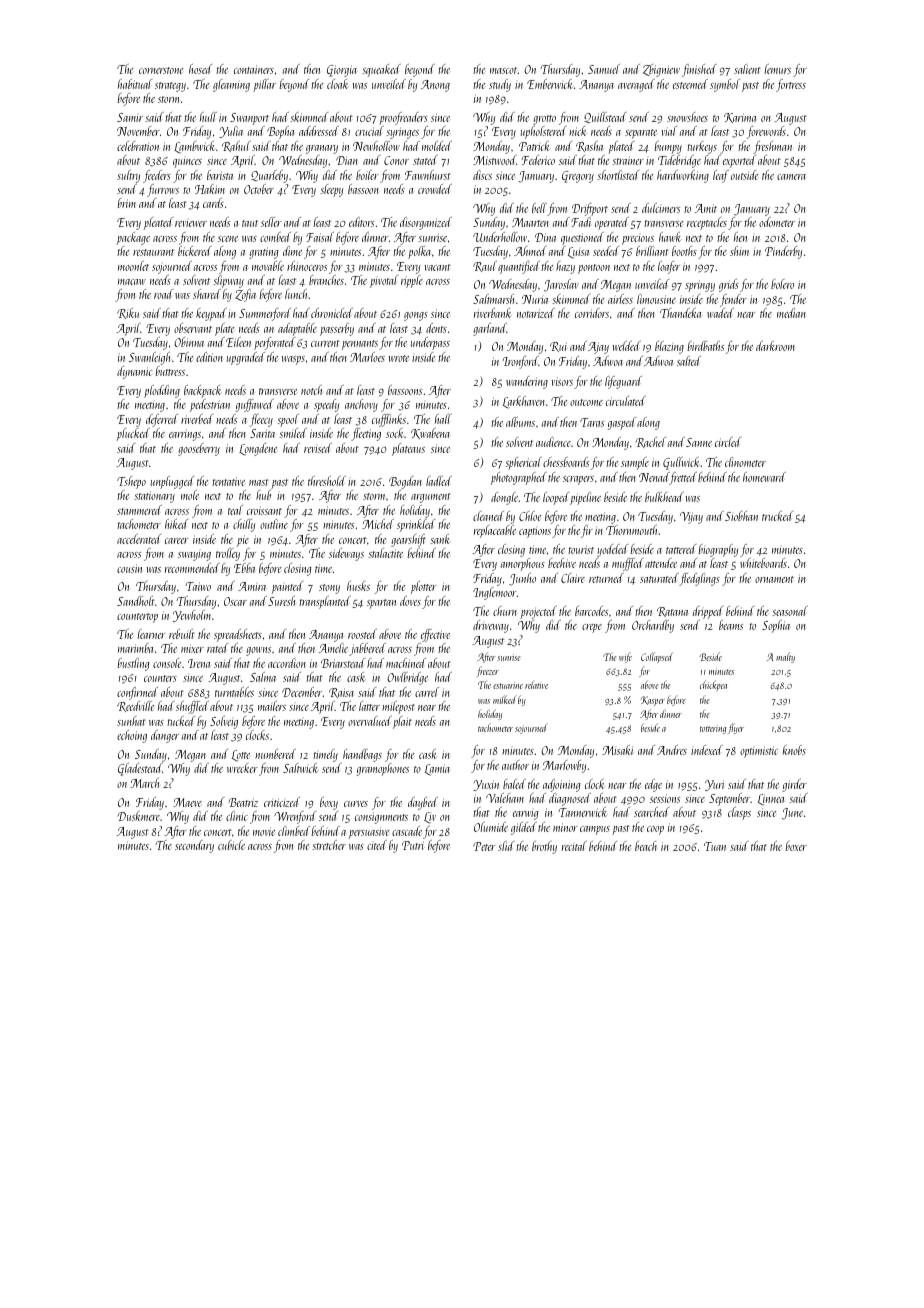  Describe the element at coordinates (653, 626) in the screenshot. I see `Orchardby` at that location.
